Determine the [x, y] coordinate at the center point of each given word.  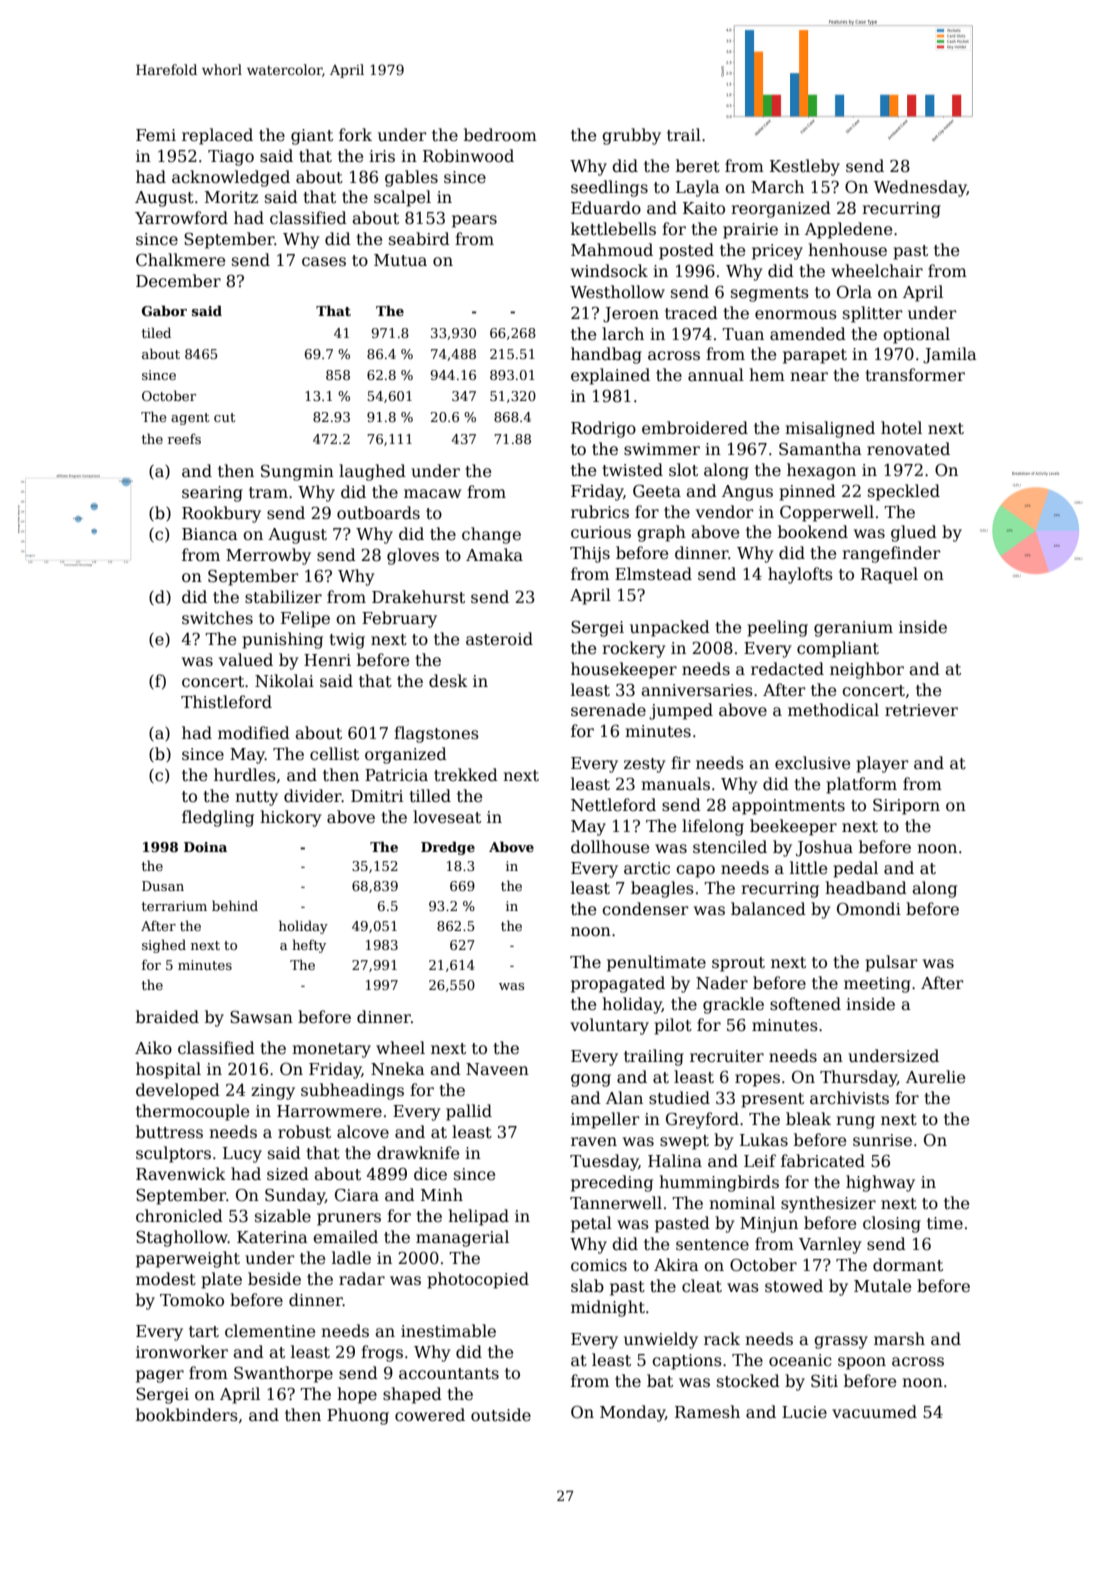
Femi [156, 135]
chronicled [179, 1216]
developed [178, 1091]
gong [591, 1080]
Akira [676, 1264]
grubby [631, 136]
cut [224, 417]
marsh [899, 1339]
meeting [877, 985]
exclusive [812, 763]
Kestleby [805, 167]
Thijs [590, 554]
